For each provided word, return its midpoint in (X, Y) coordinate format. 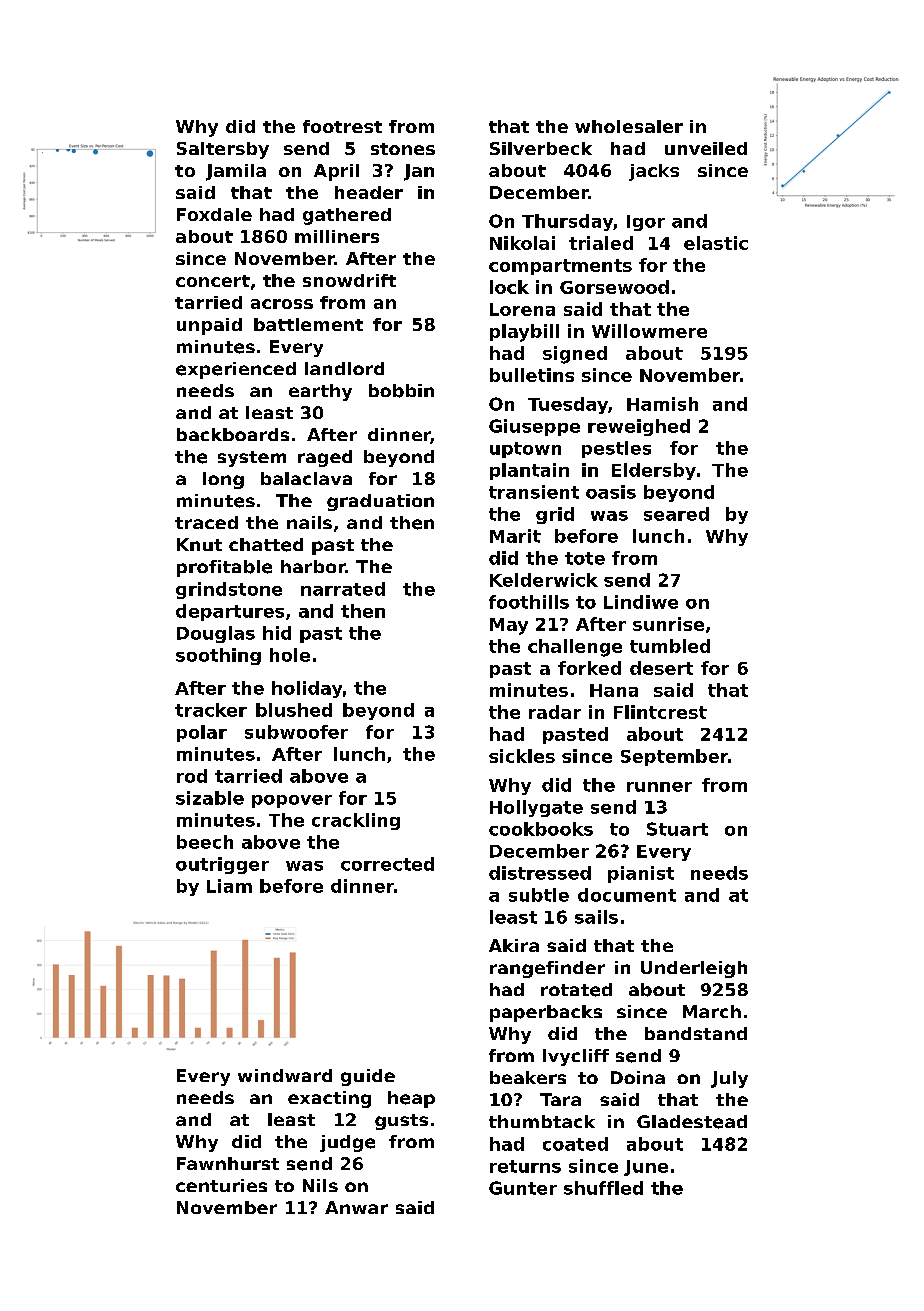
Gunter (523, 1188)
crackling (356, 821)
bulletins (532, 375)
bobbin (401, 391)
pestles (616, 449)
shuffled (603, 1188)
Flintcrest (660, 712)
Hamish (662, 404)
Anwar (356, 1207)
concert (213, 281)
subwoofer (296, 732)
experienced (236, 370)
